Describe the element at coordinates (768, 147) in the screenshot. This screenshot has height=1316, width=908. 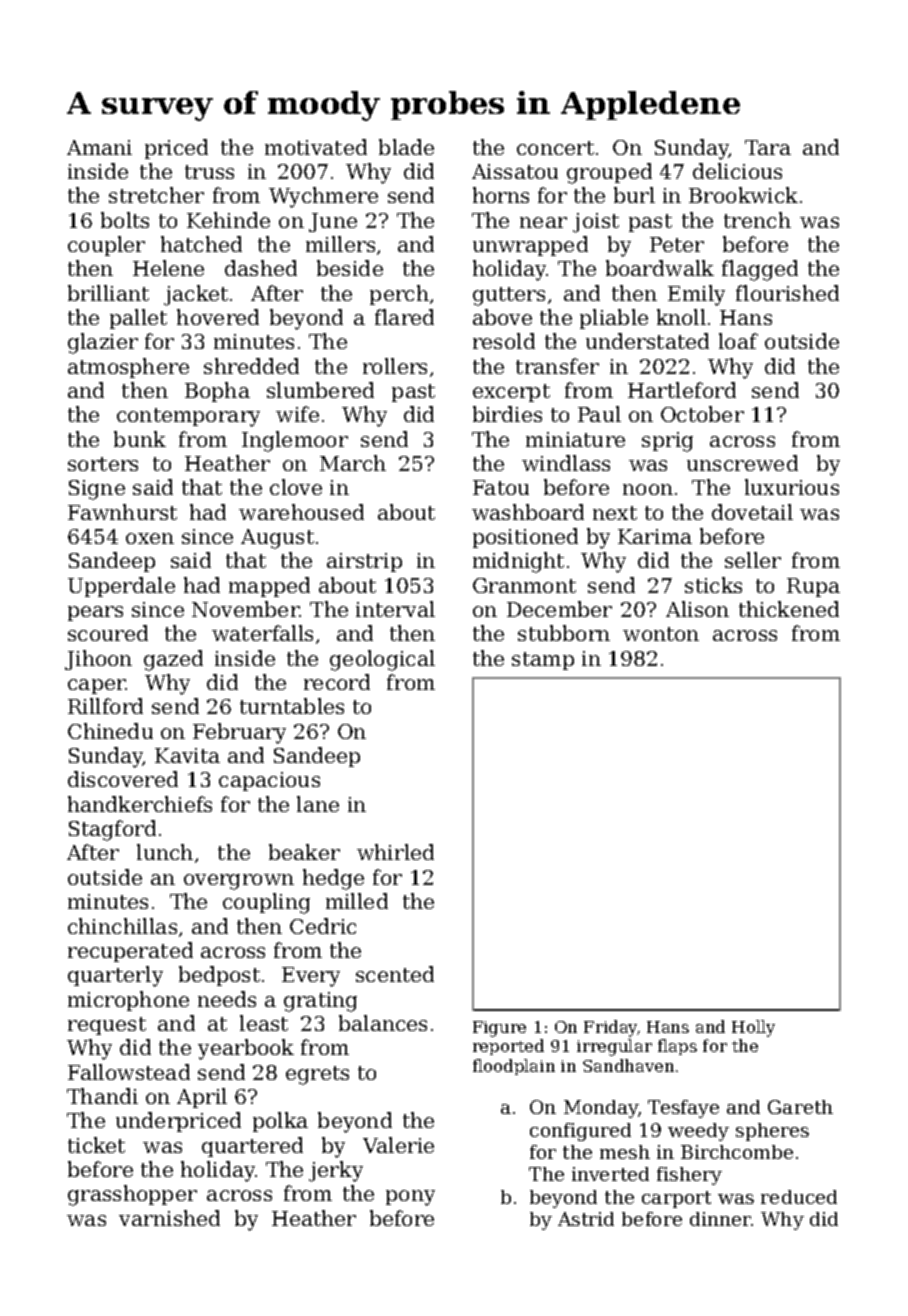
I see `Tara` at that location.
